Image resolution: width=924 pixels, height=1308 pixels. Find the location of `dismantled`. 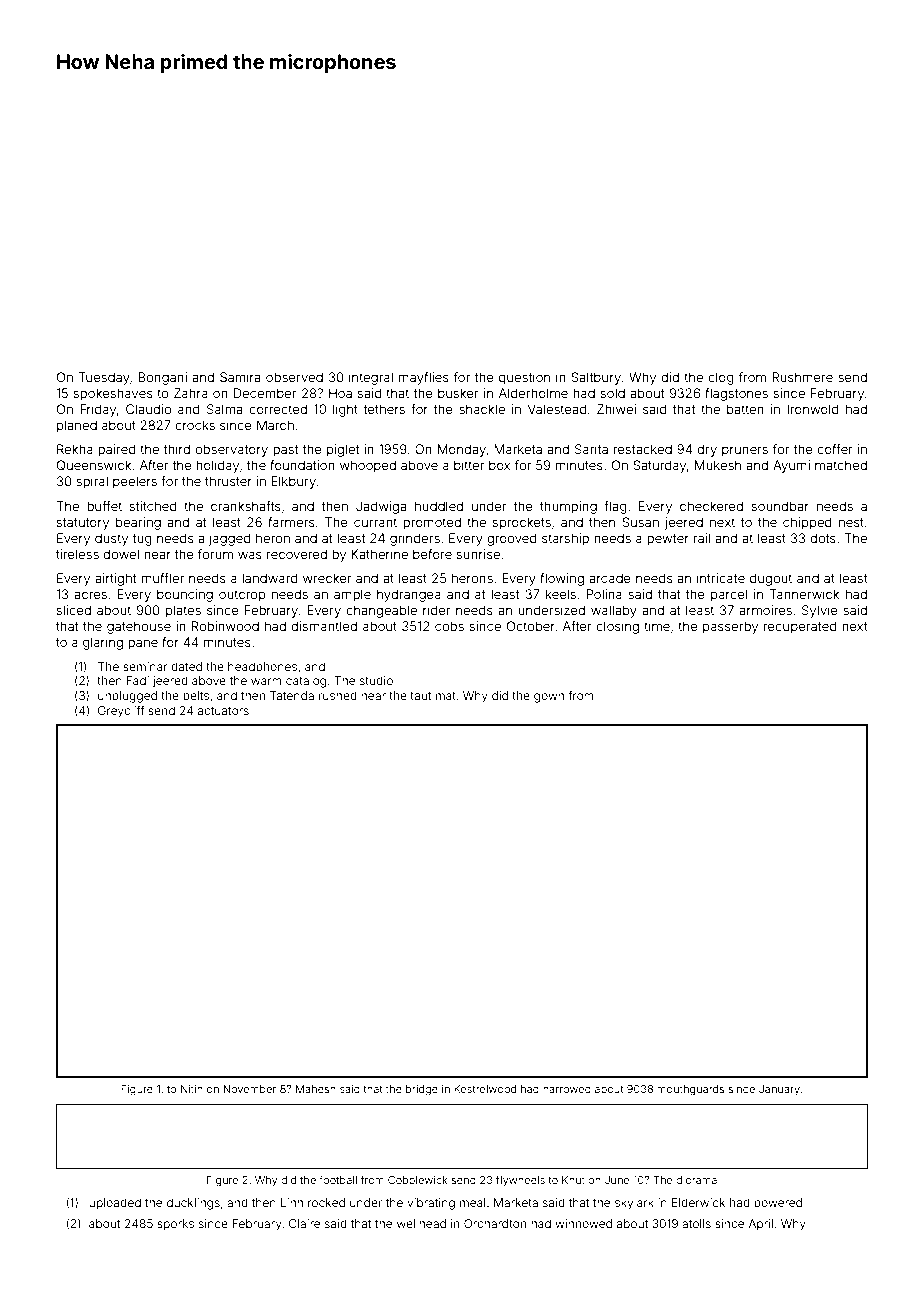

dismantled is located at coordinates (324, 626).
